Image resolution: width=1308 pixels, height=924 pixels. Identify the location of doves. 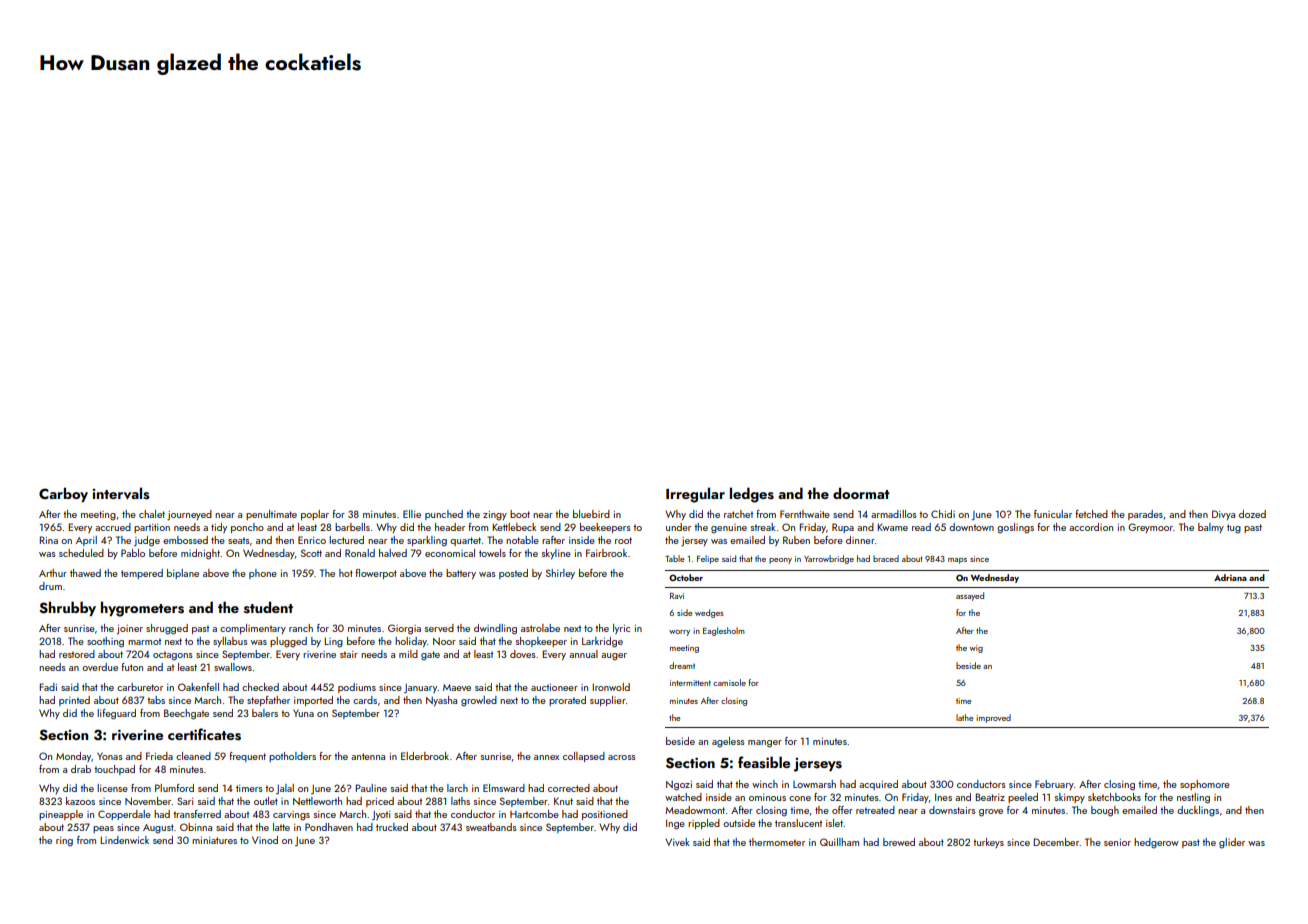
(523, 654).
